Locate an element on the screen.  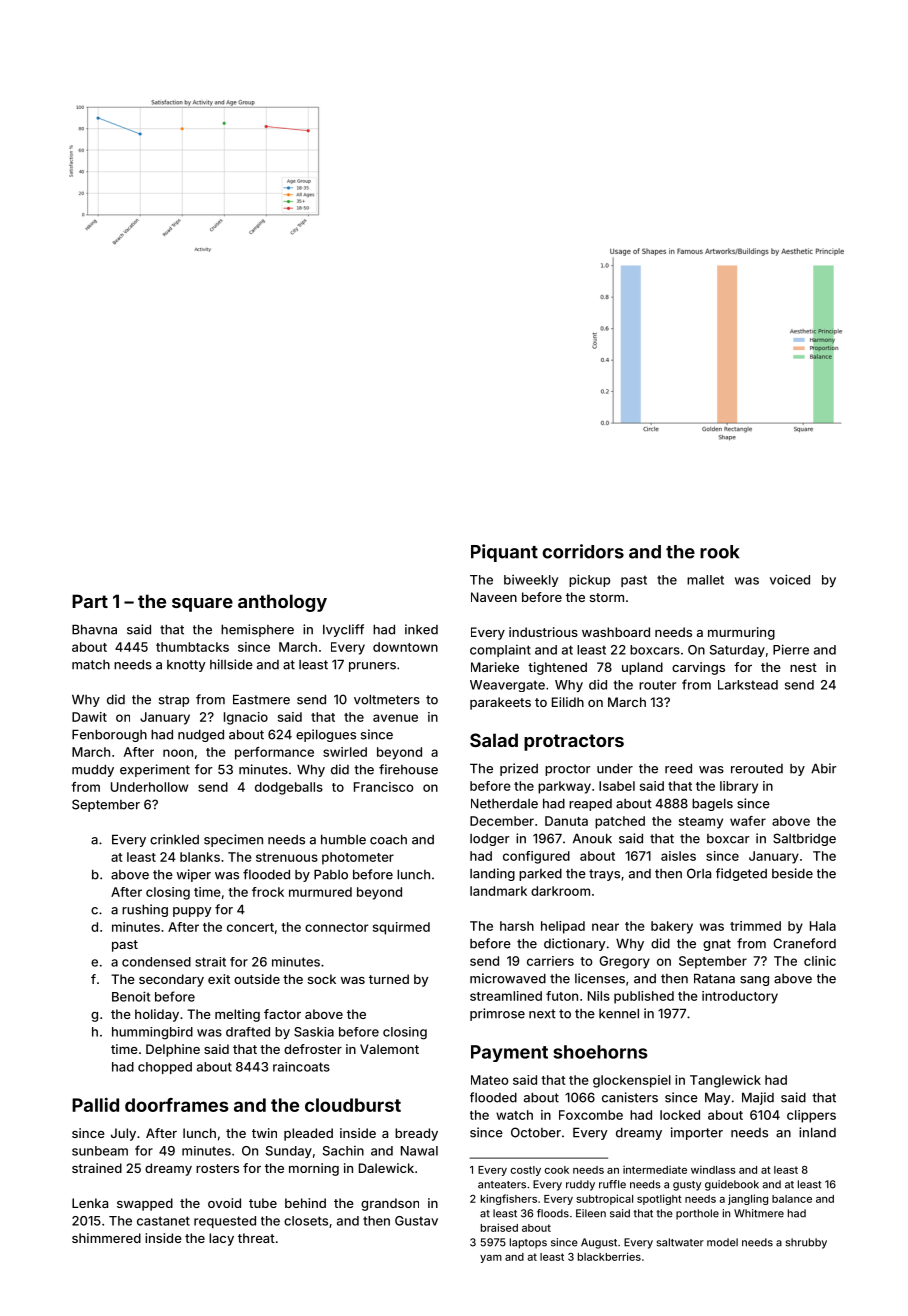
downtown is located at coordinates (405, 647).
